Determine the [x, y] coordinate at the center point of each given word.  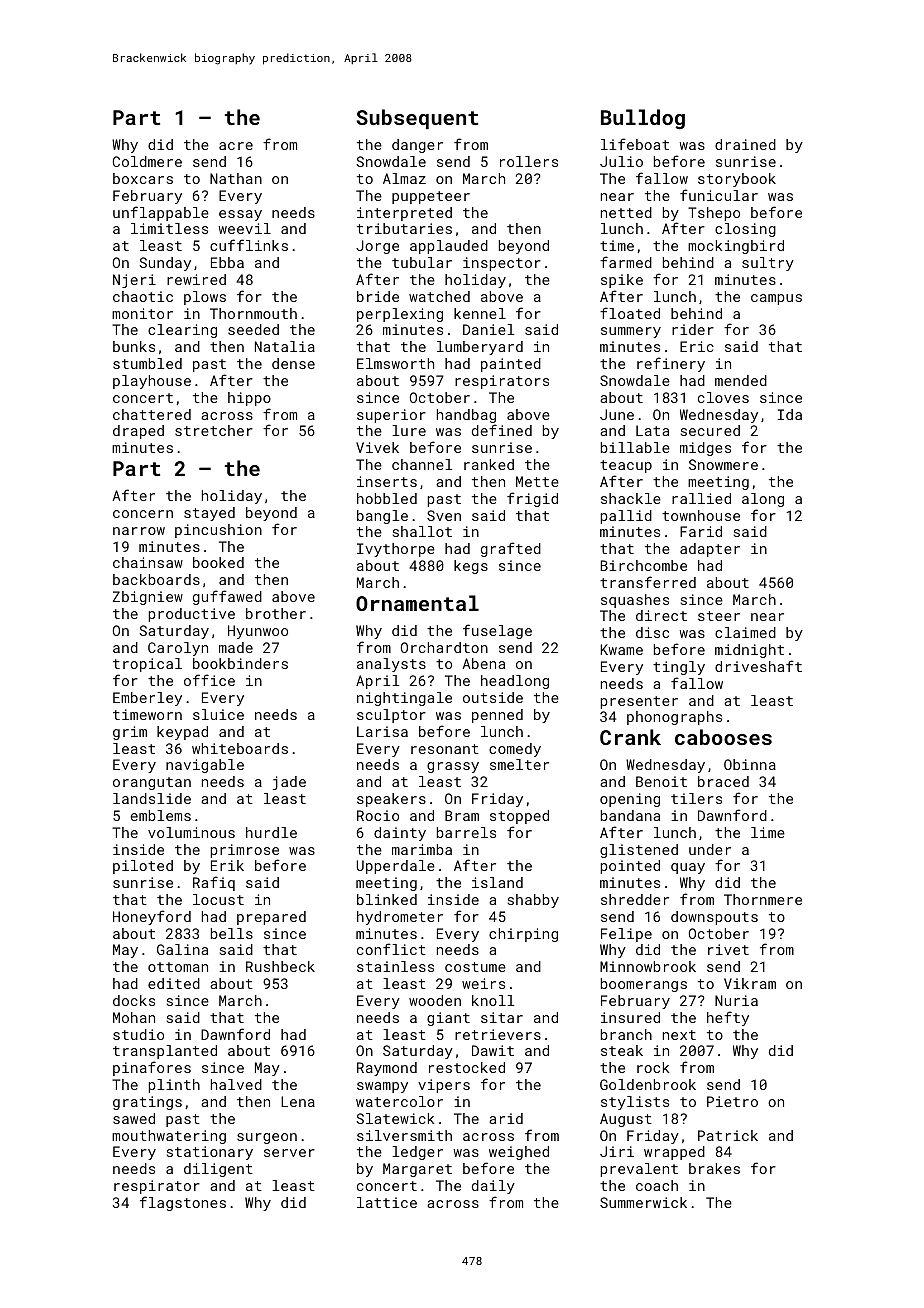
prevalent [639, 1170]
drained [745, 144]
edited [174, 983]
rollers [529, 161]
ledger [417, 1153]
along [763, 500]
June [617, 414]
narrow [139, 531]
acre [236, 146]
